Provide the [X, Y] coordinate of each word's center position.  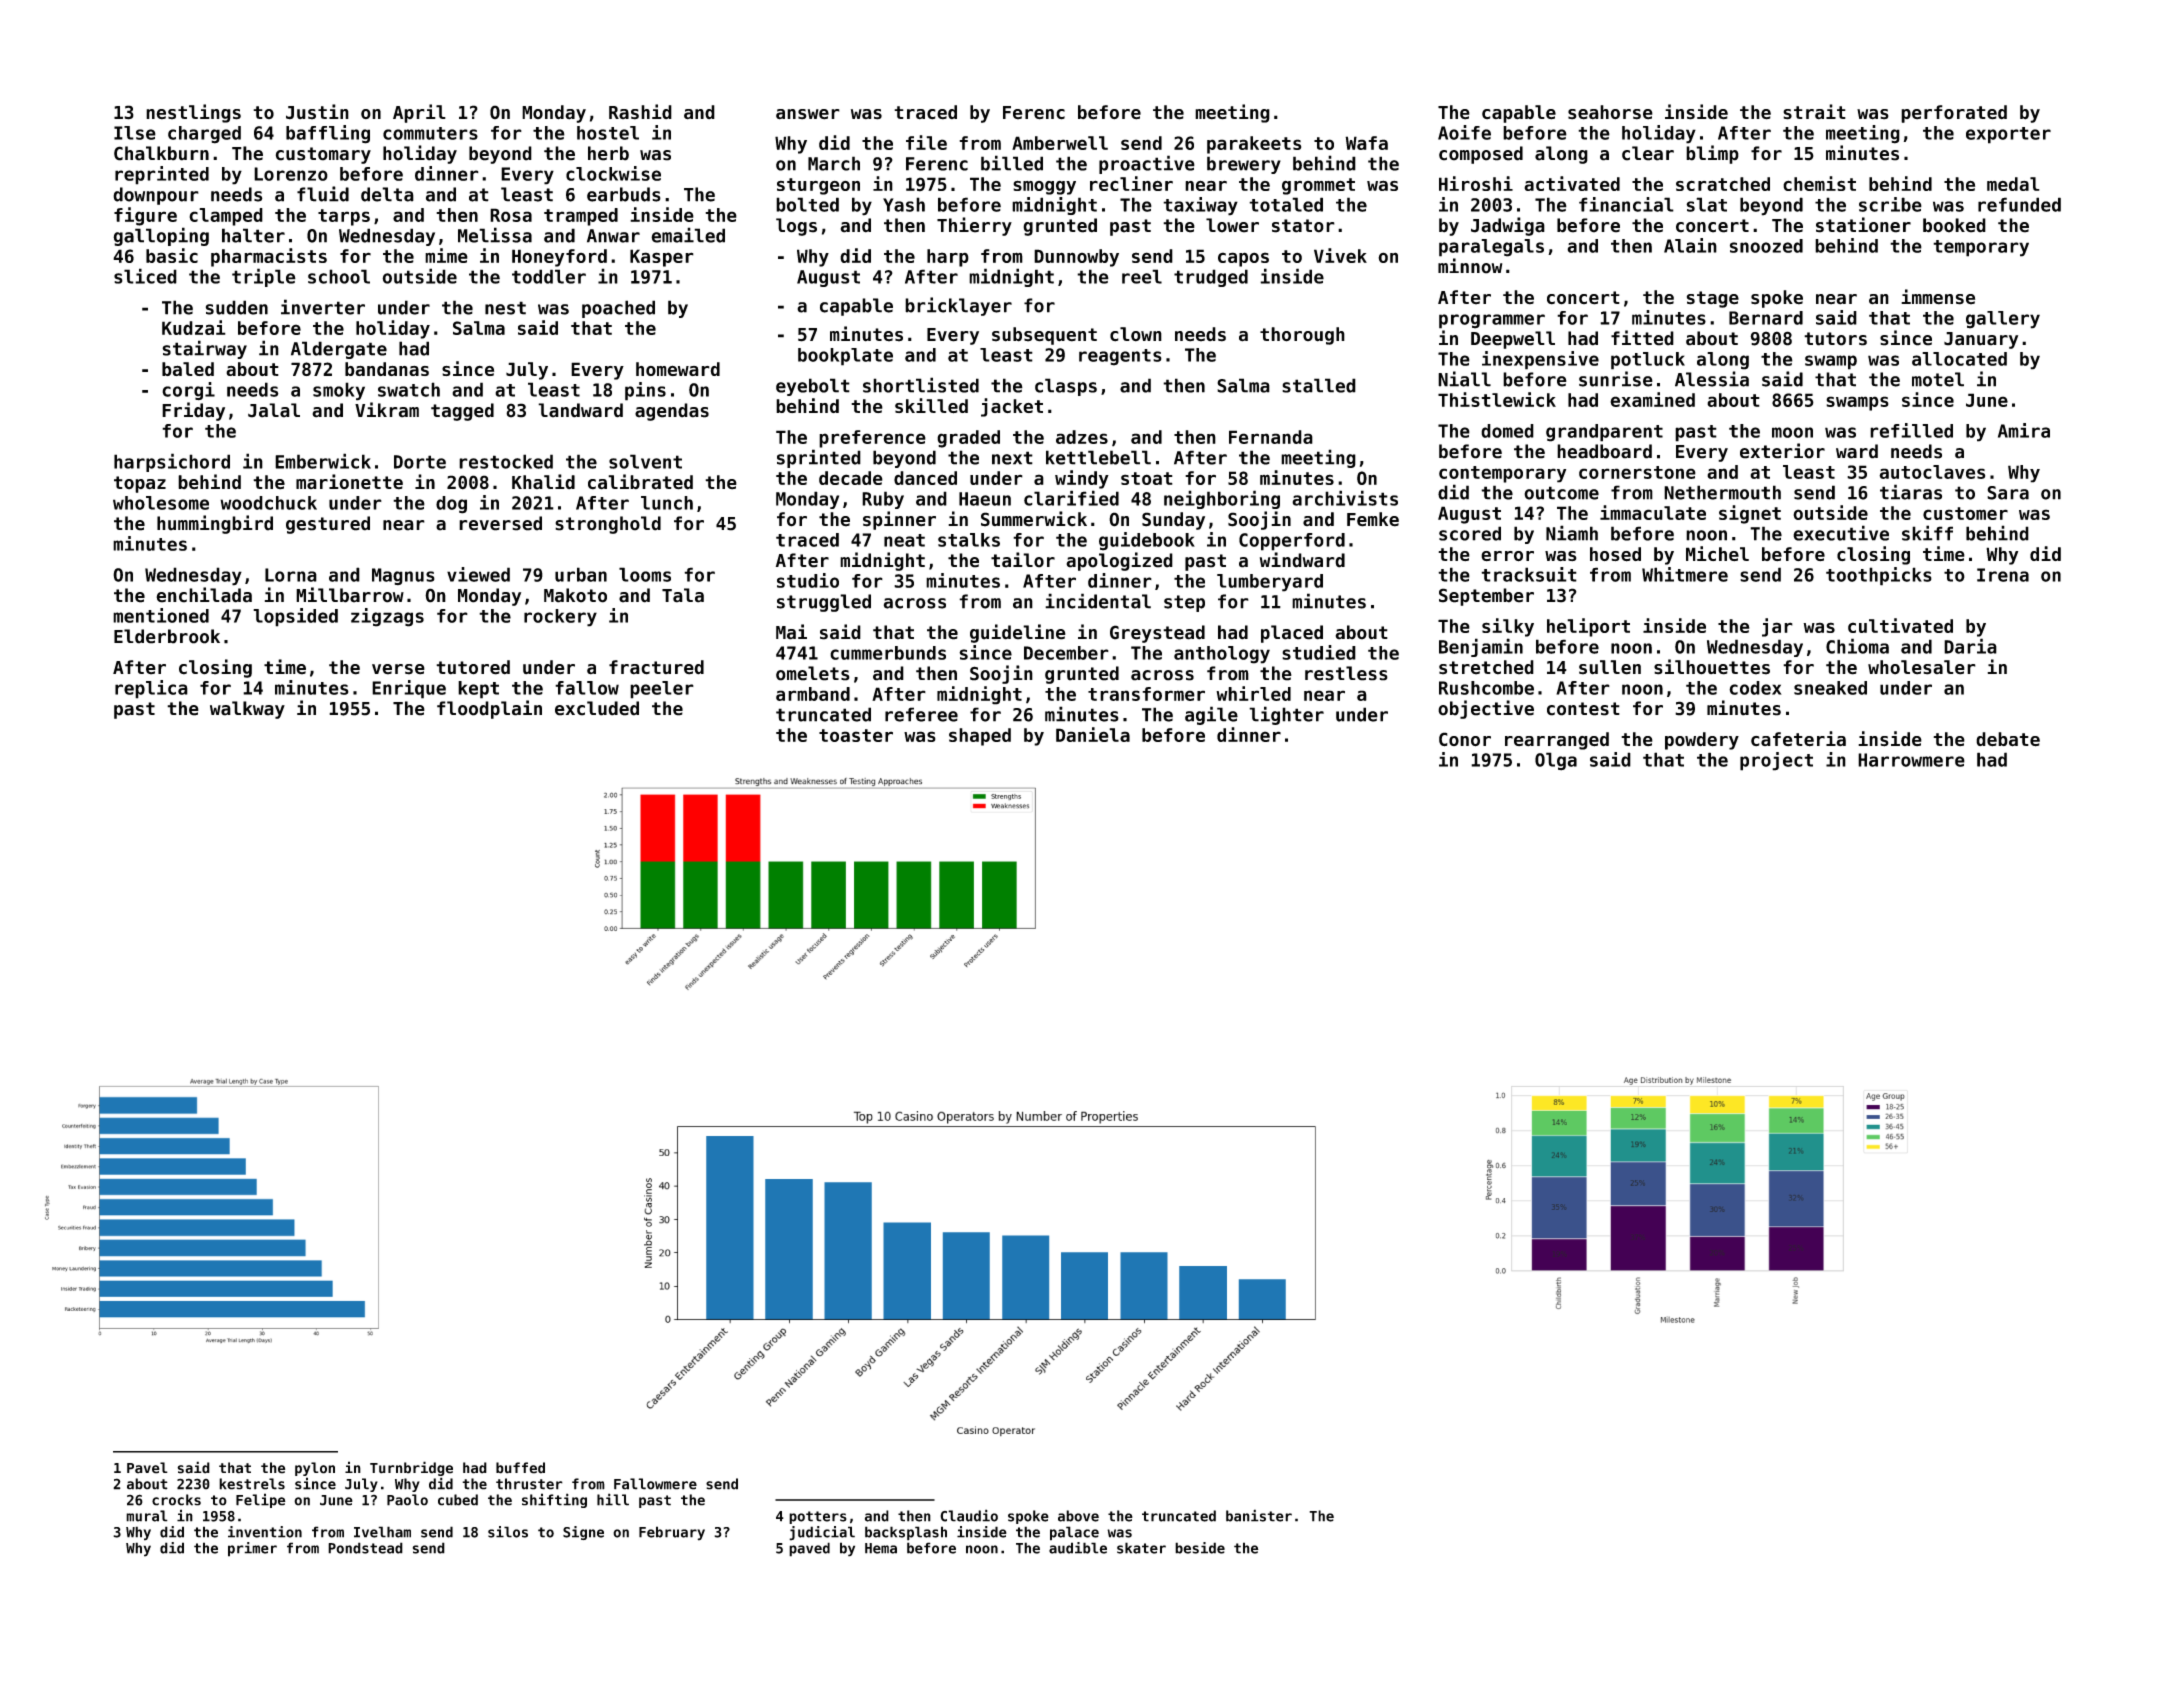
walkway [247, 710]
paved [809, 1549]
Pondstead [365, 1548]
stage [1713, 299]
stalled [1319, 385]
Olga [1556, 761]
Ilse [135, 133]
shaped [980, 737]
